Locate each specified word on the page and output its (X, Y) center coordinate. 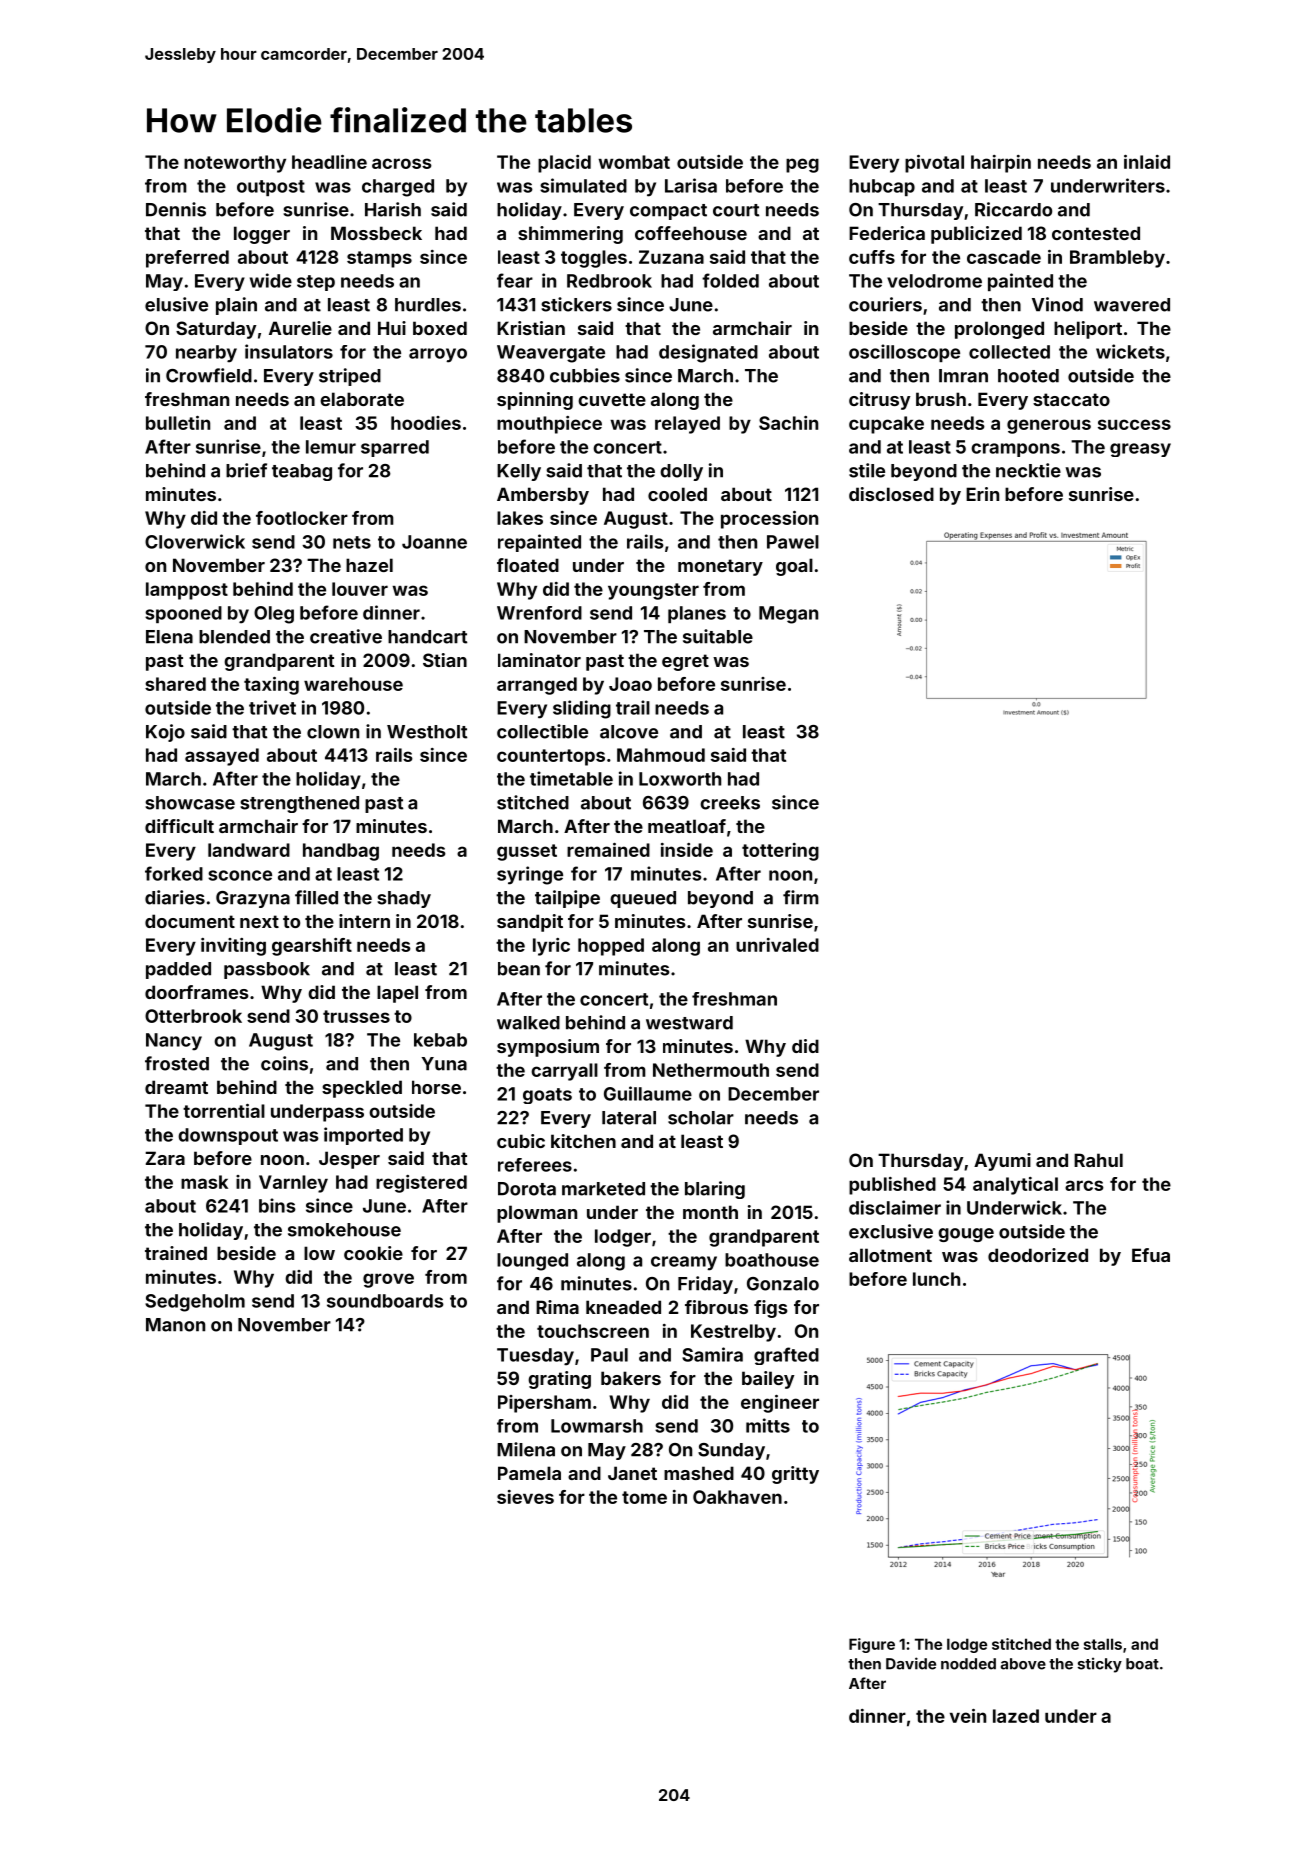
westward (689, 1023)
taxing (271, 686)
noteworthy (235, 164)
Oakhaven (737, 1497)
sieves (525, 1497)
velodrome (934, 281)
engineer (780, 1404)
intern (364, 921)
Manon (175, 1325)
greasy (1140, 450)
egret (685, 662)
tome (644, 1497)
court (736, 210)
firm (801, 897)
